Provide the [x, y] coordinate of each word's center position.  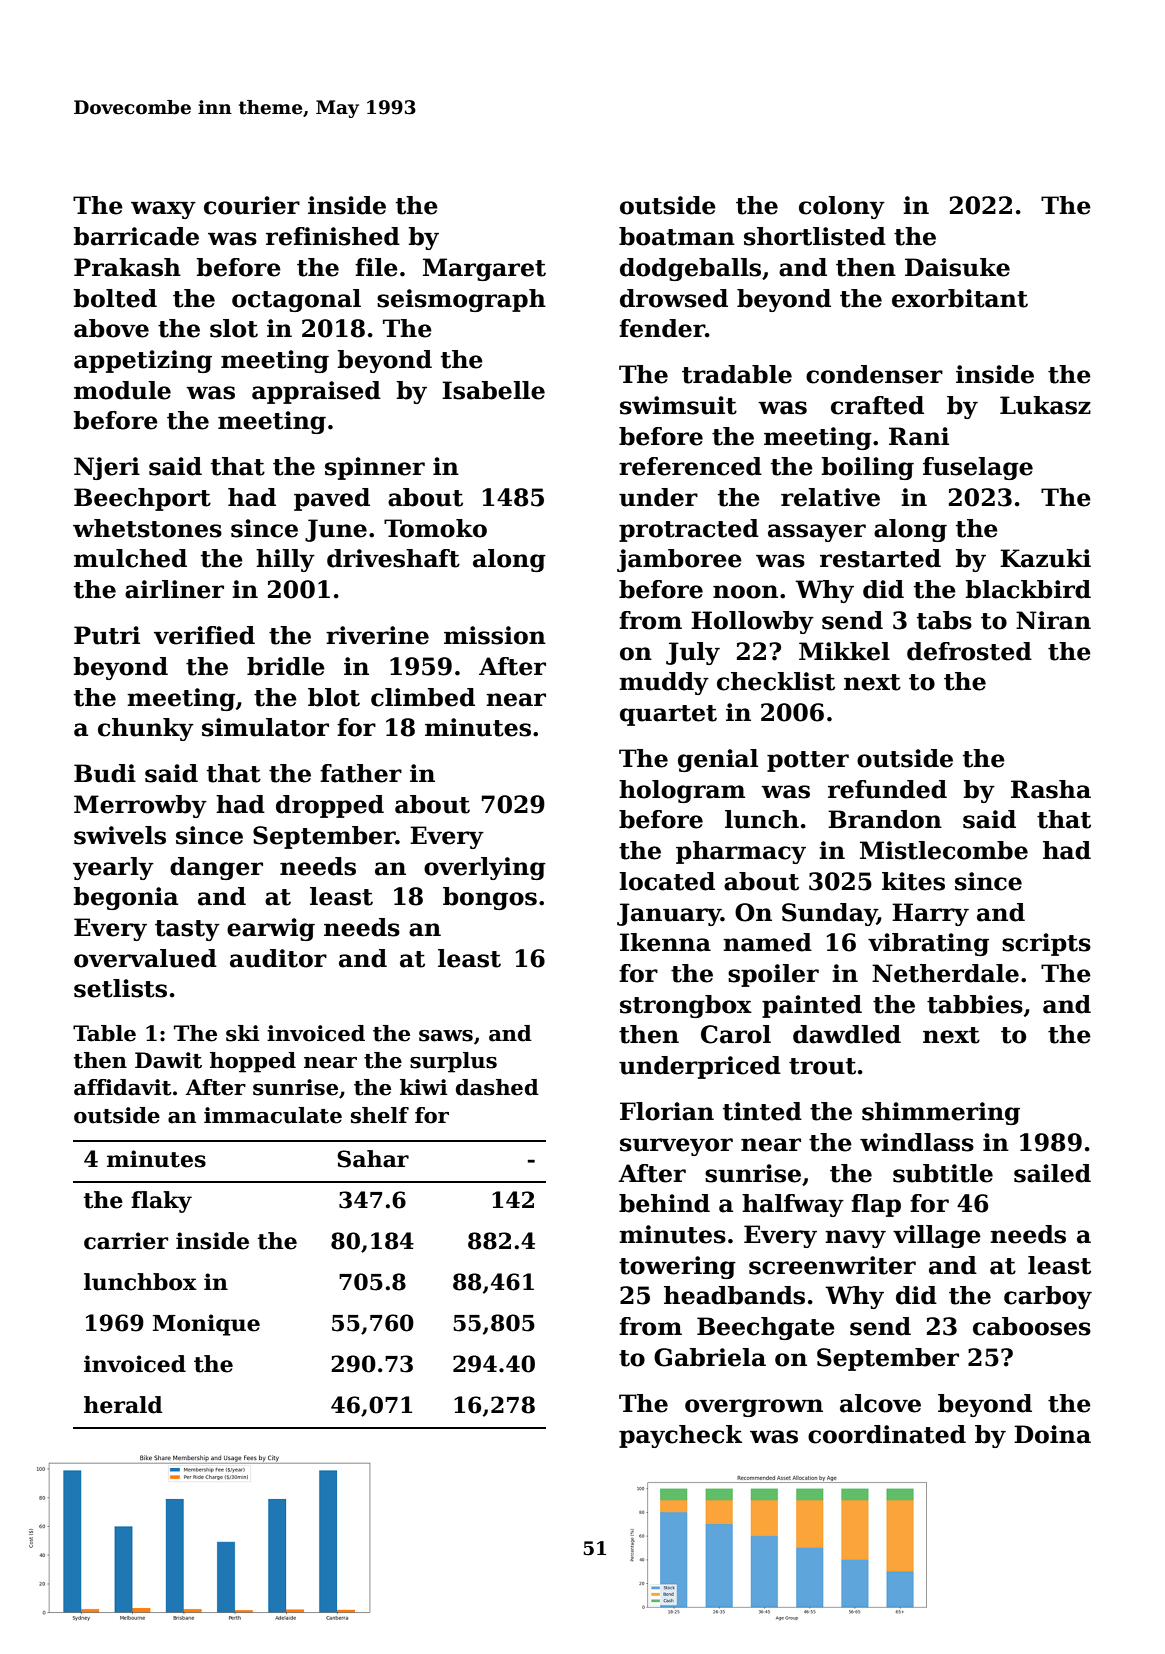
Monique [206, 1325]
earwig [271, 929]
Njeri [107, 468]
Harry [930, 914]
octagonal [296, 300]
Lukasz [1045, 405]
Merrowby [140, 806]
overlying [485, 868]
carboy [1048, 1297]
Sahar [373, 1159]
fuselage [978, 468]
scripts [1046, 944]
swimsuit [678, 405]
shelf [380, 1115]
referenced [690, 466]
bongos [490, 898]
